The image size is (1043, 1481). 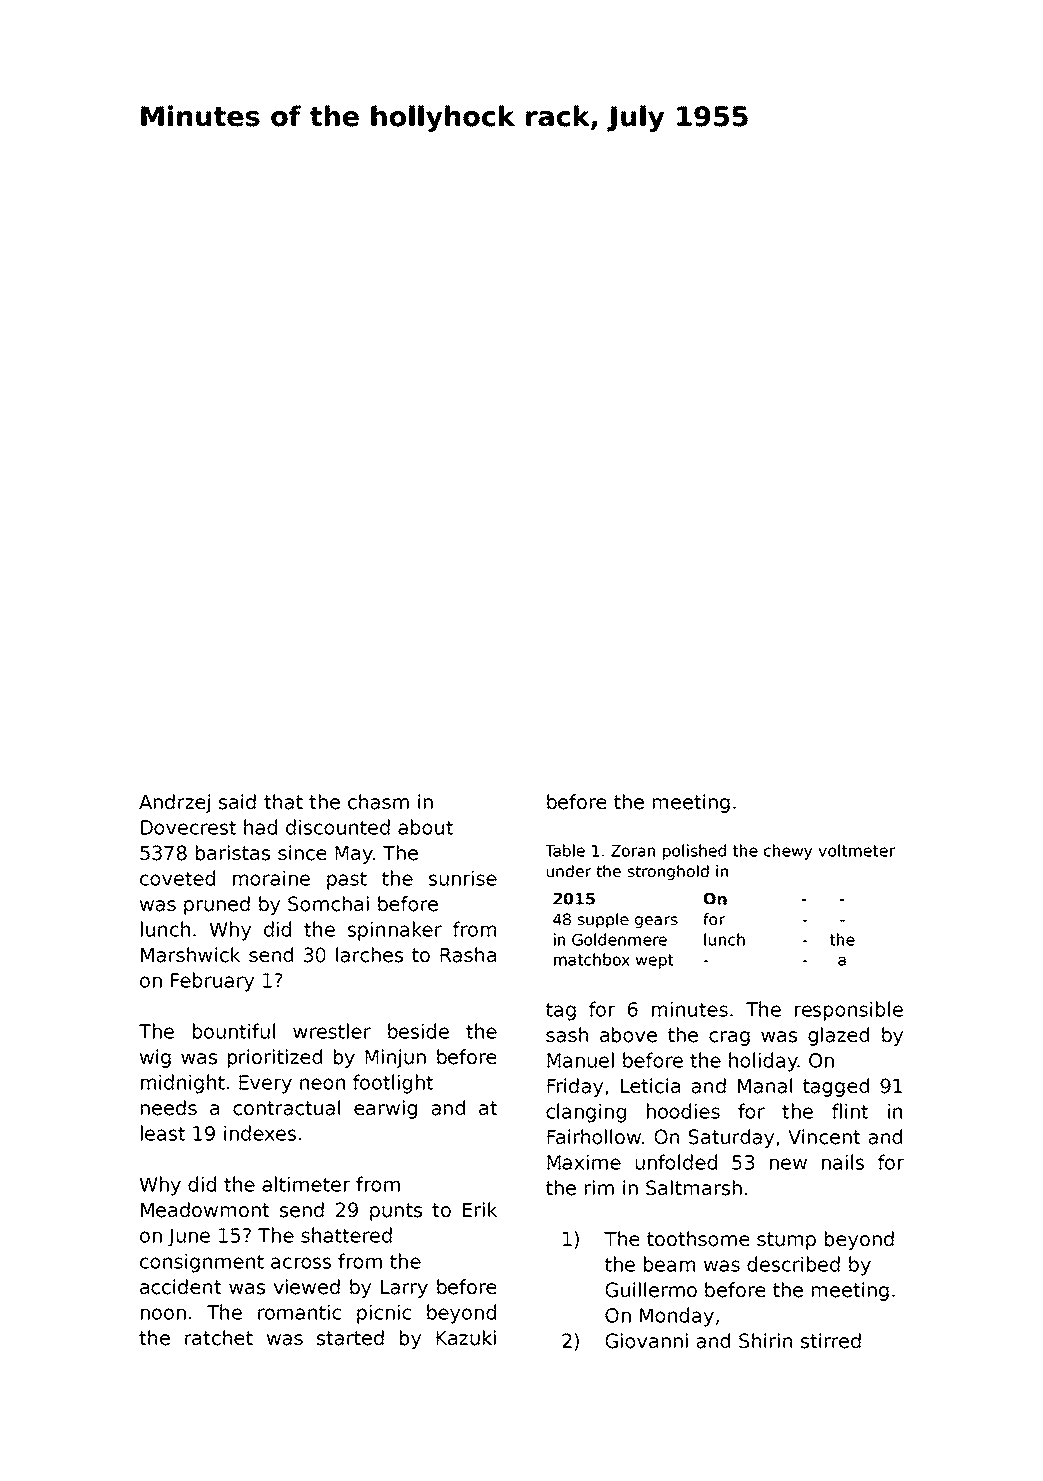 What do you see at coordinates (177, 878) in the screenshot?
I see `coveted` at bounding box center [177, 878].
